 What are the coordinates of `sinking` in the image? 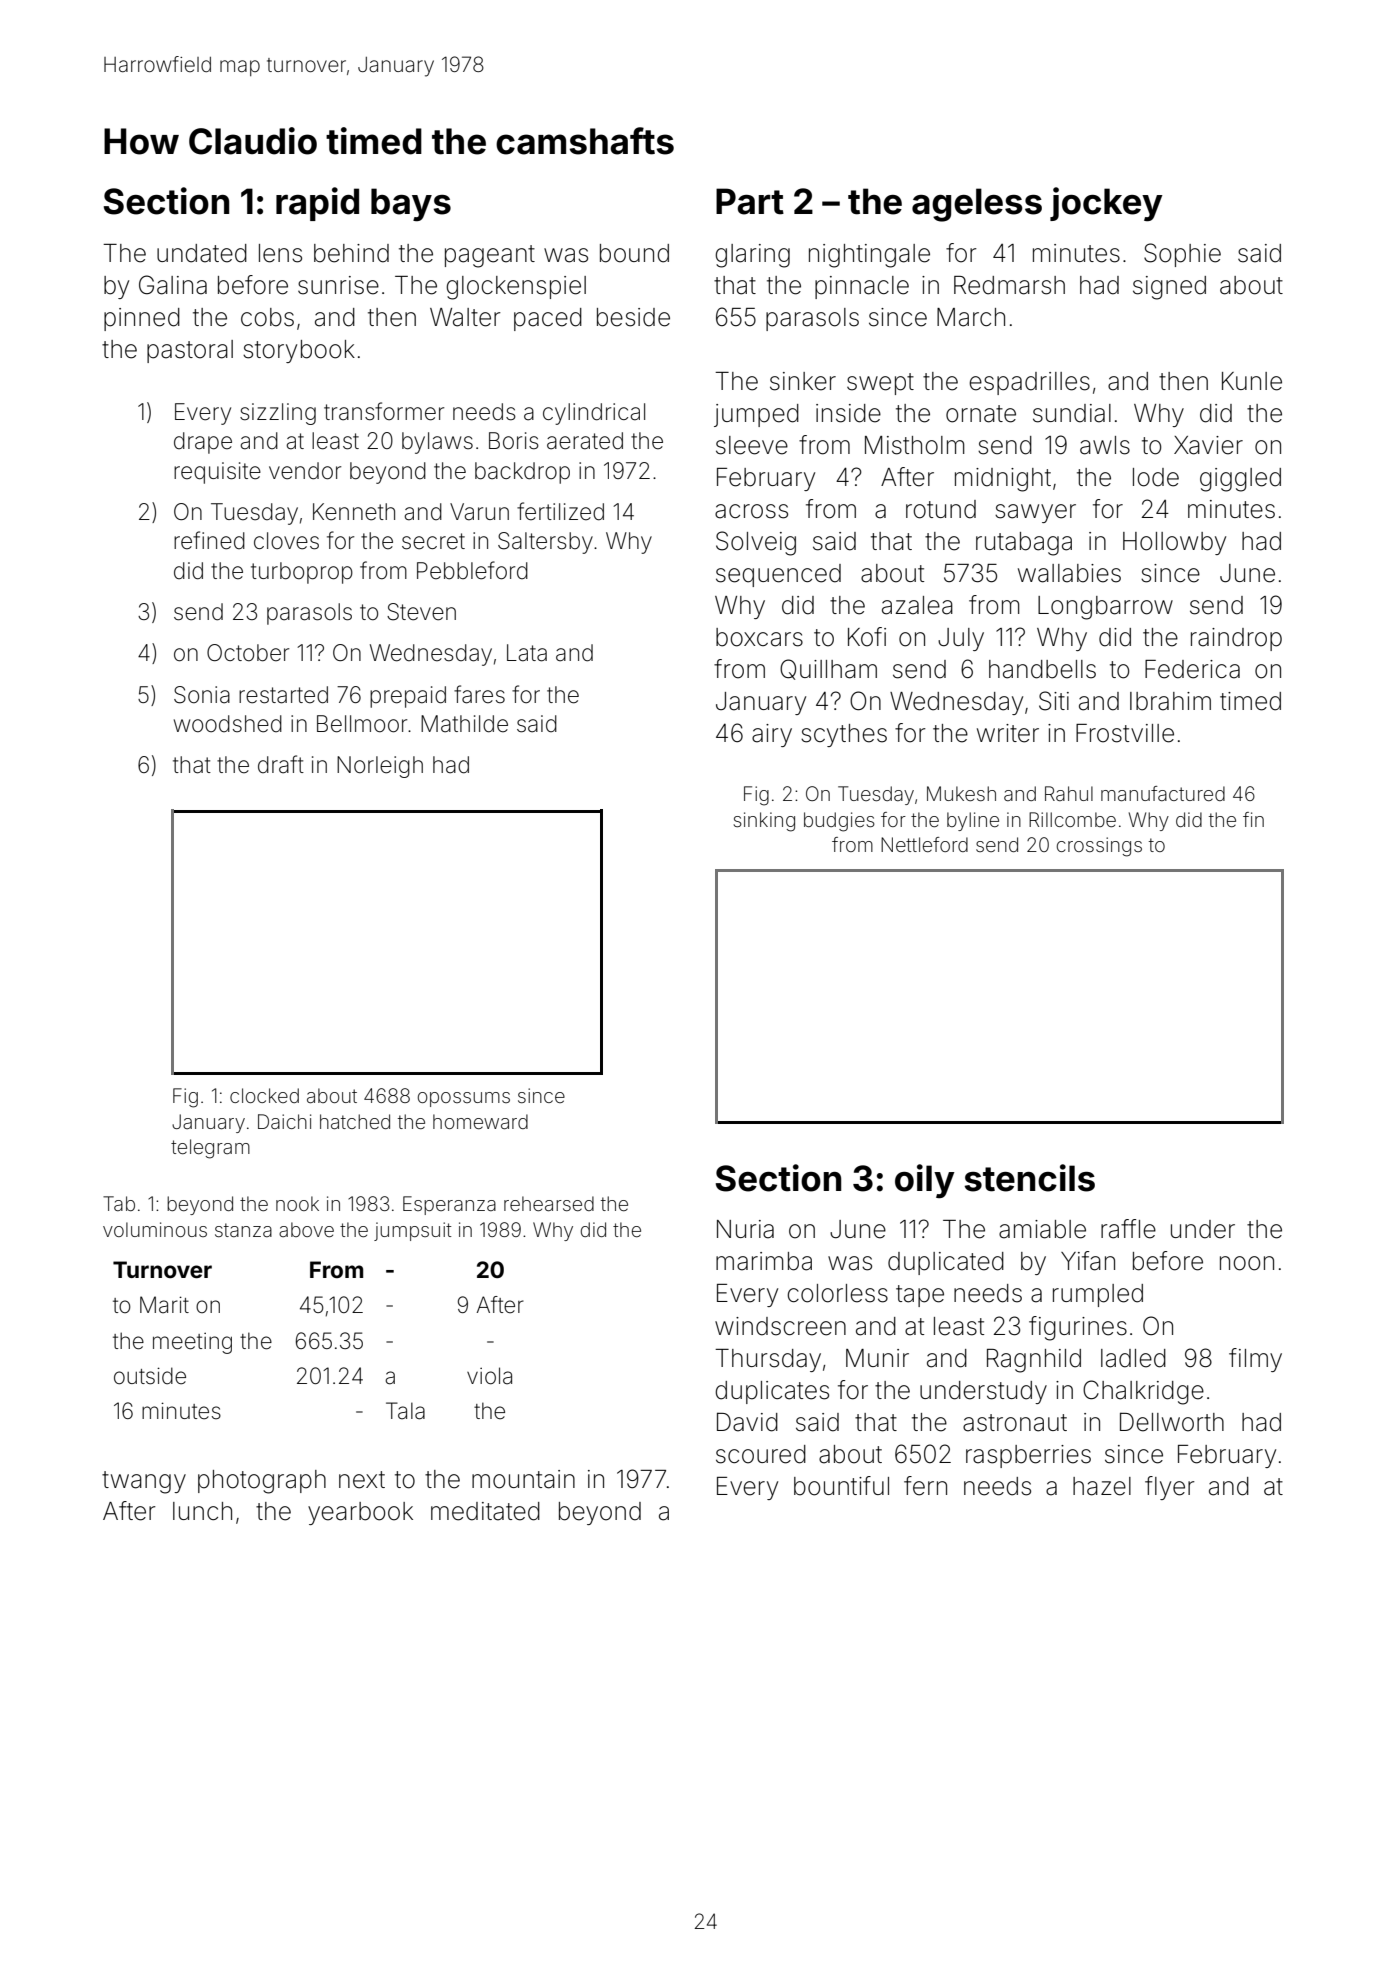 It's located at (764, 822).
